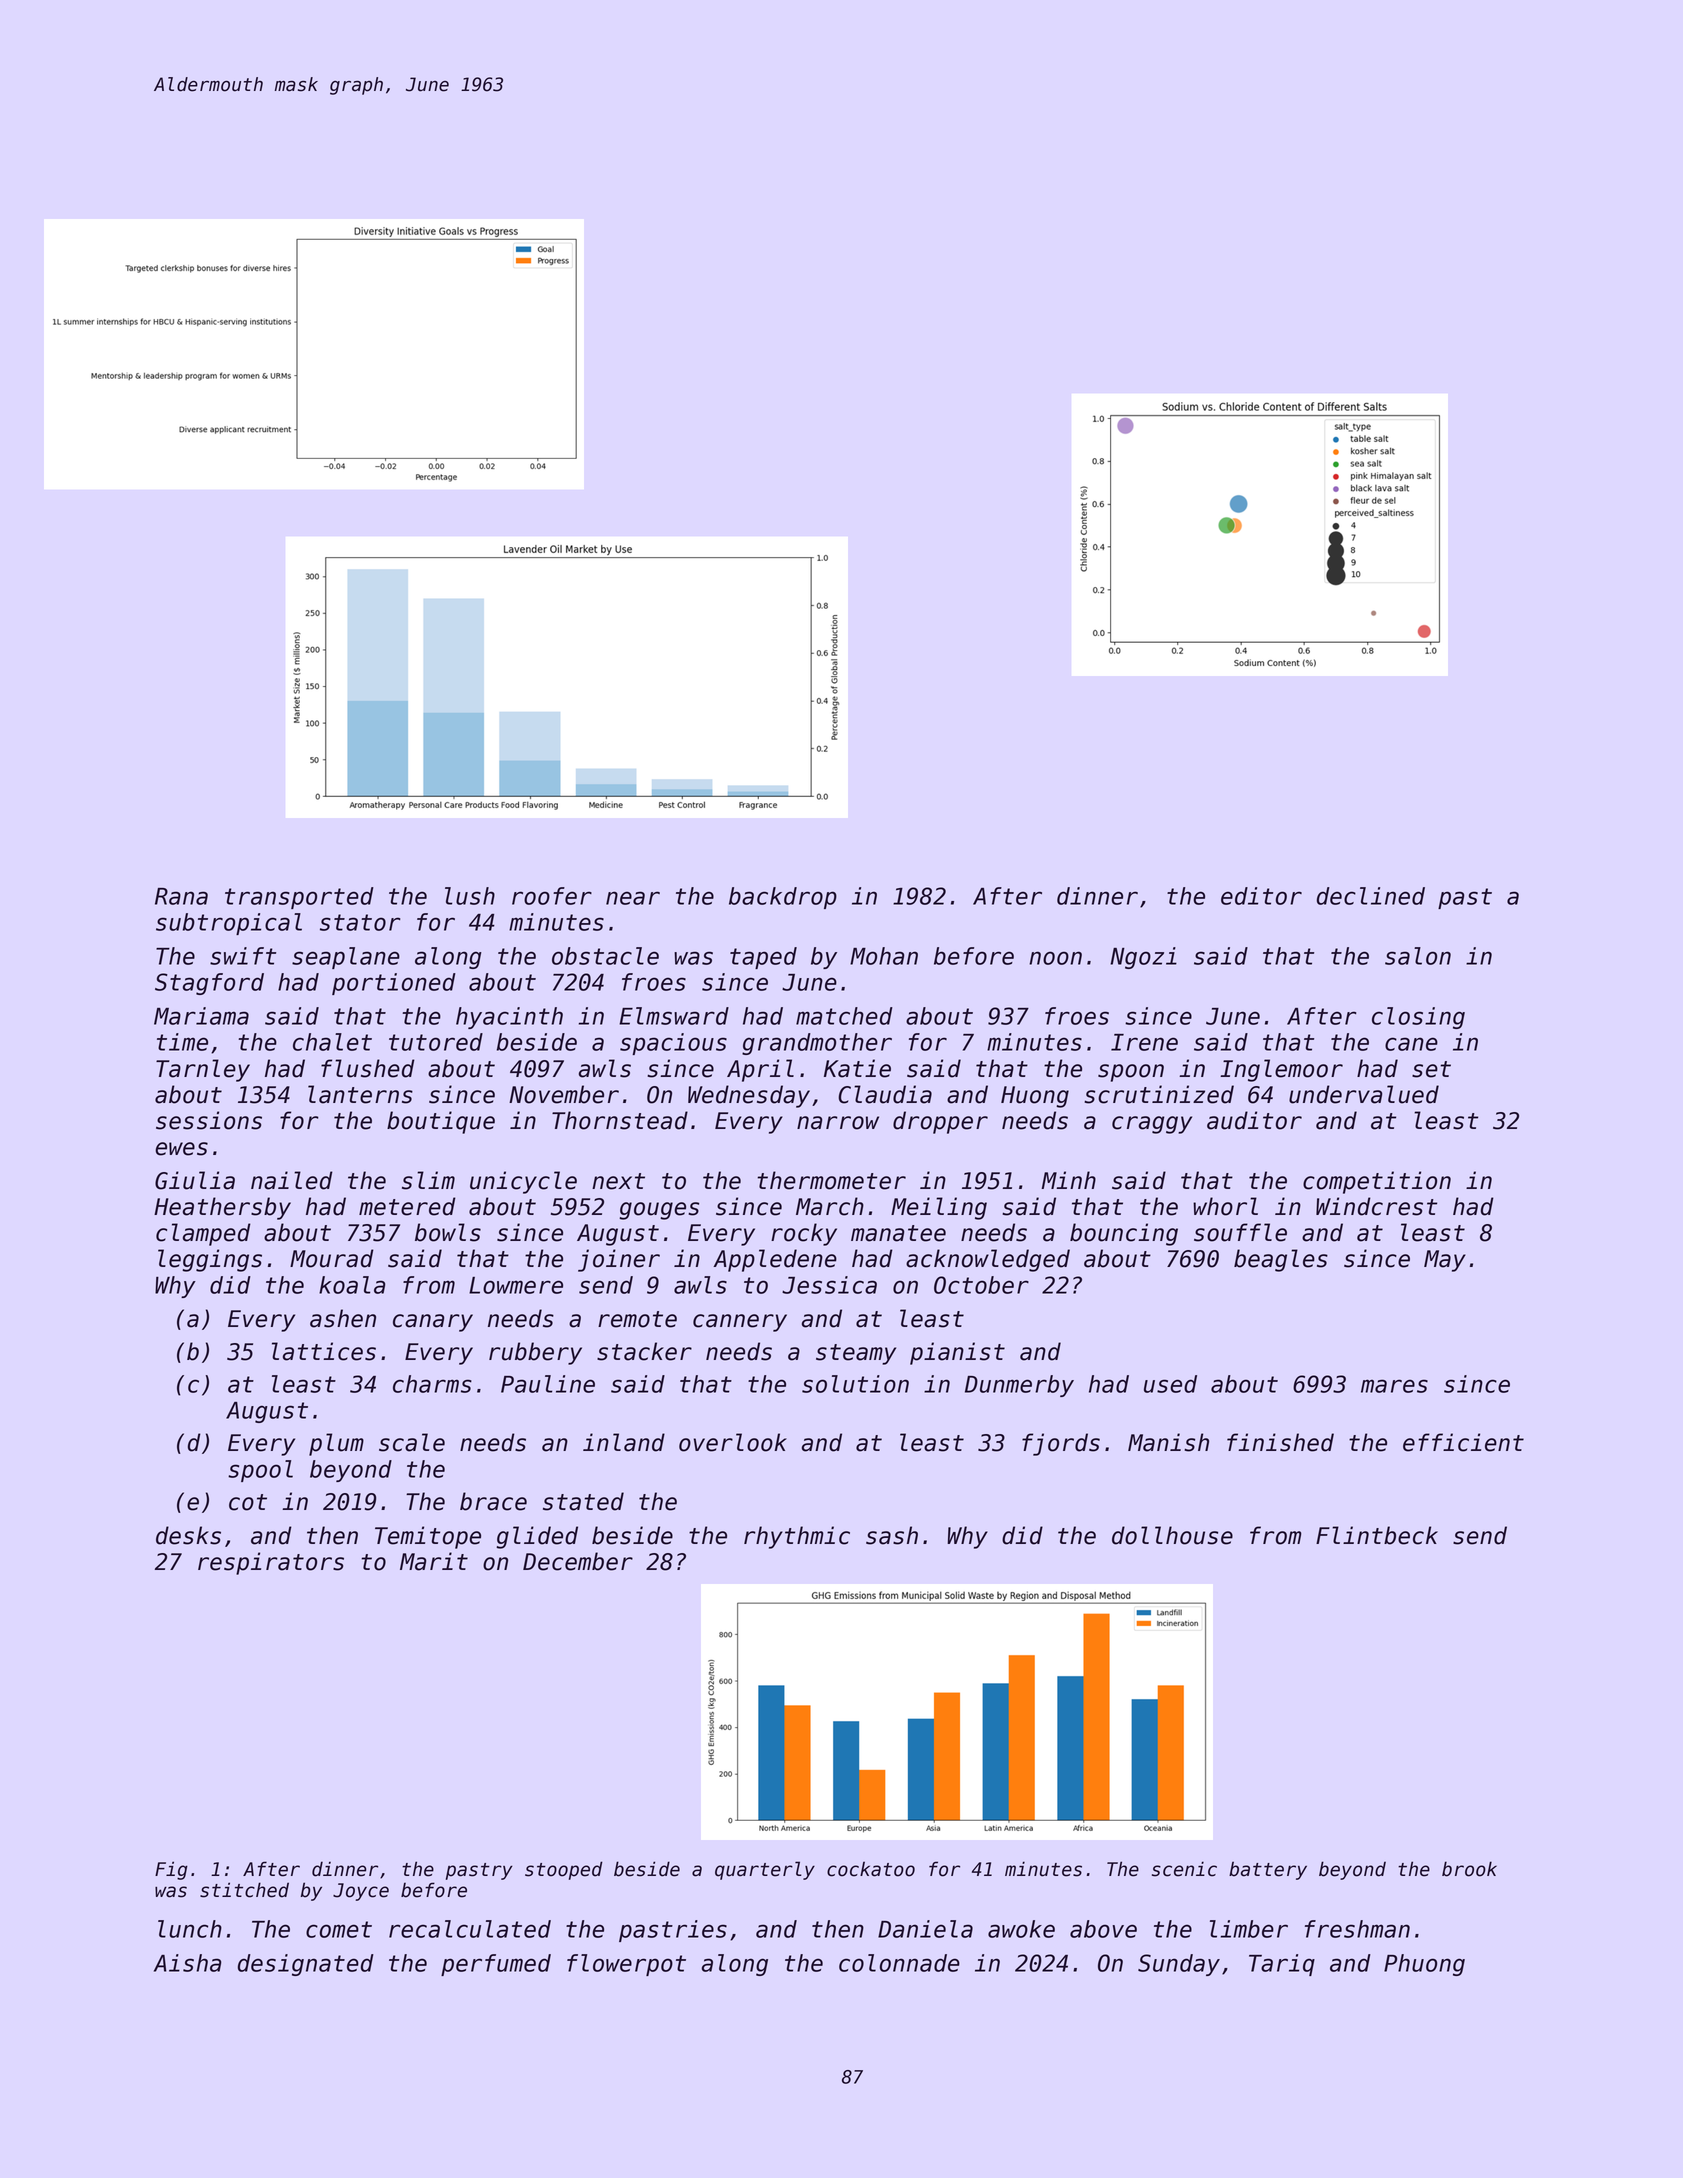 Image resolution: width=1683 pixels, height=2178 pixels. I want to click on sessions, so click(209, 1120).
